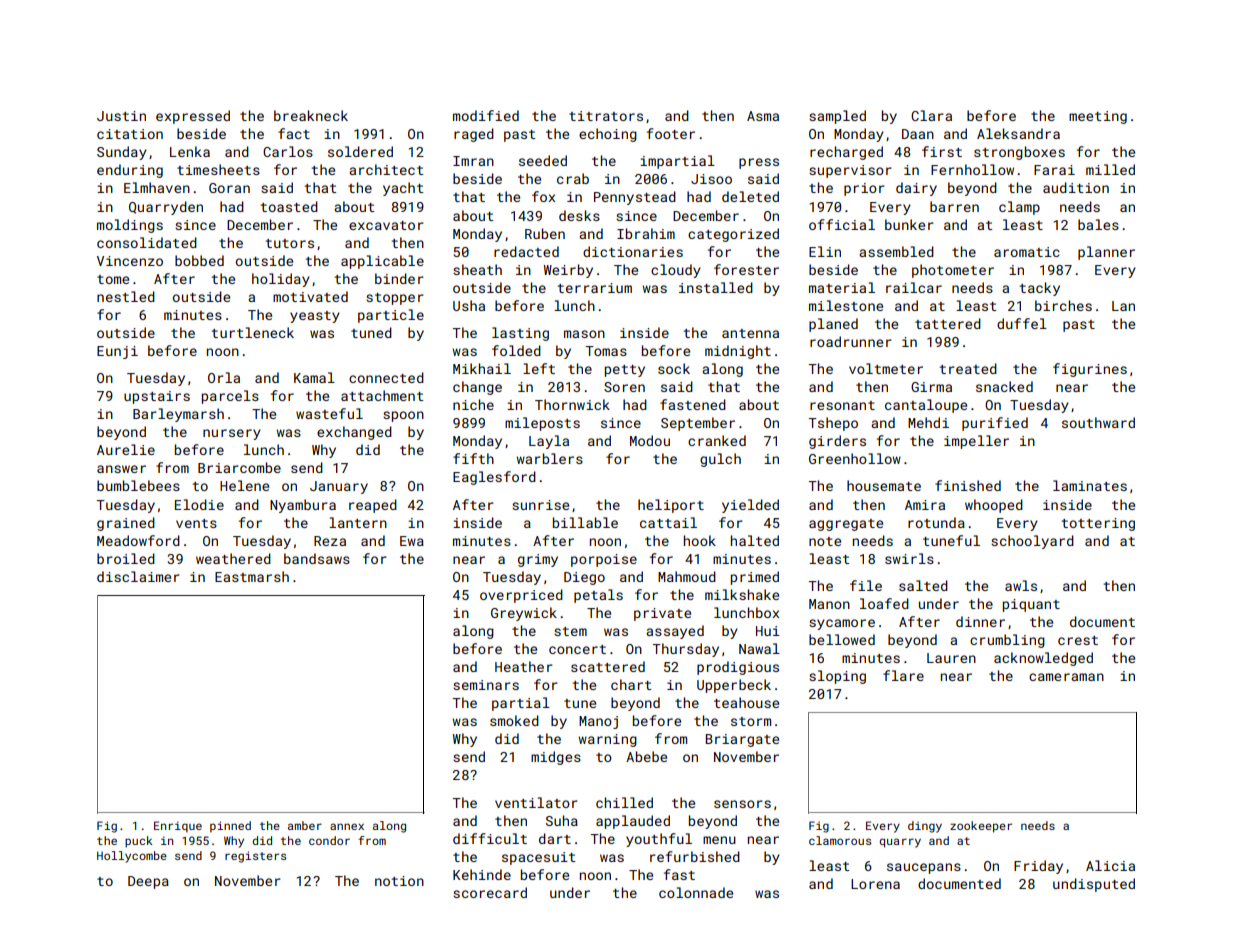 The height and width of the screenshot is (952, 1233). Describe the element at coordinates (514, 720) in the screenshot. I see `smoked` at that location.
